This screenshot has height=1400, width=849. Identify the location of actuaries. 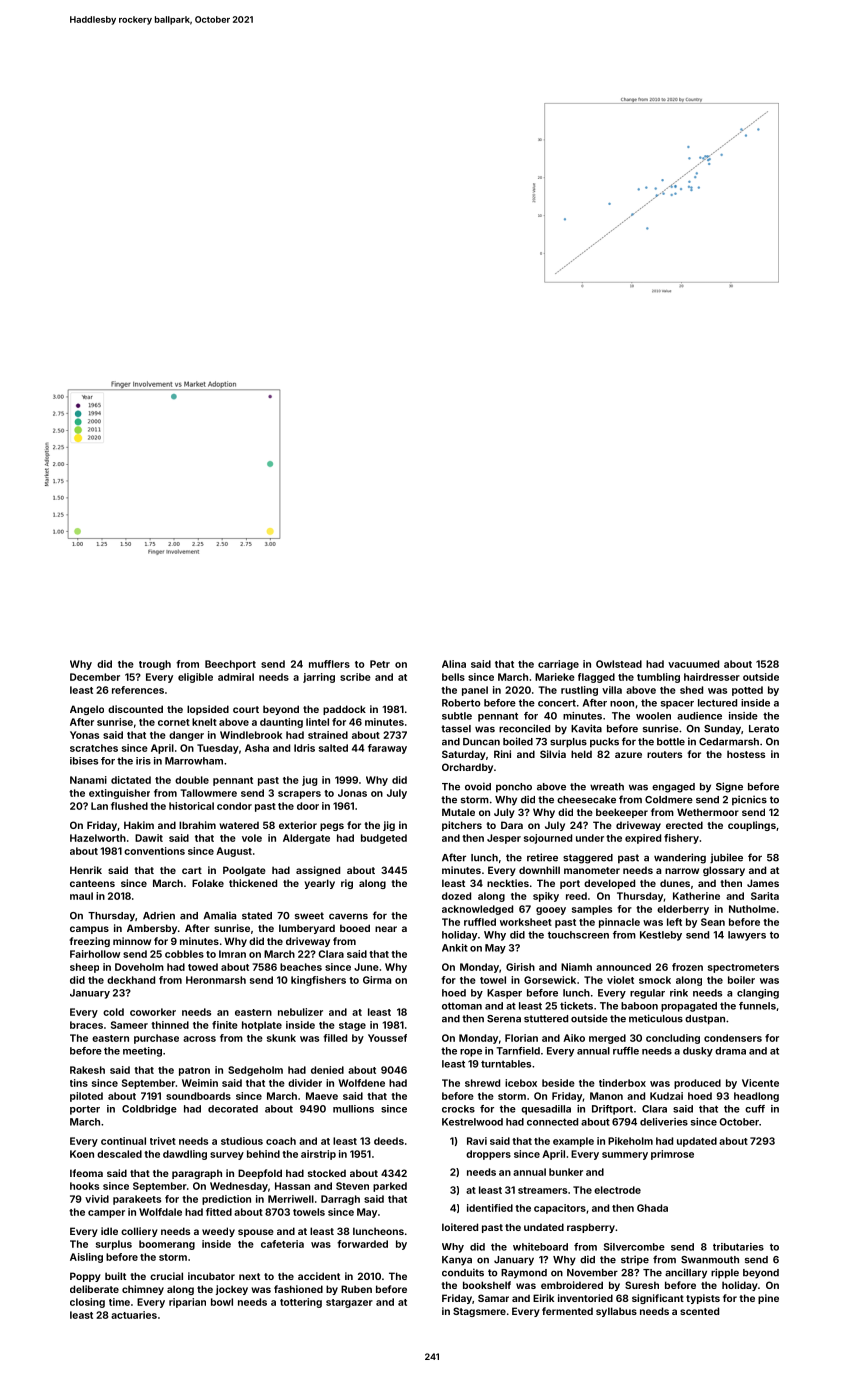
(134, 1315).
